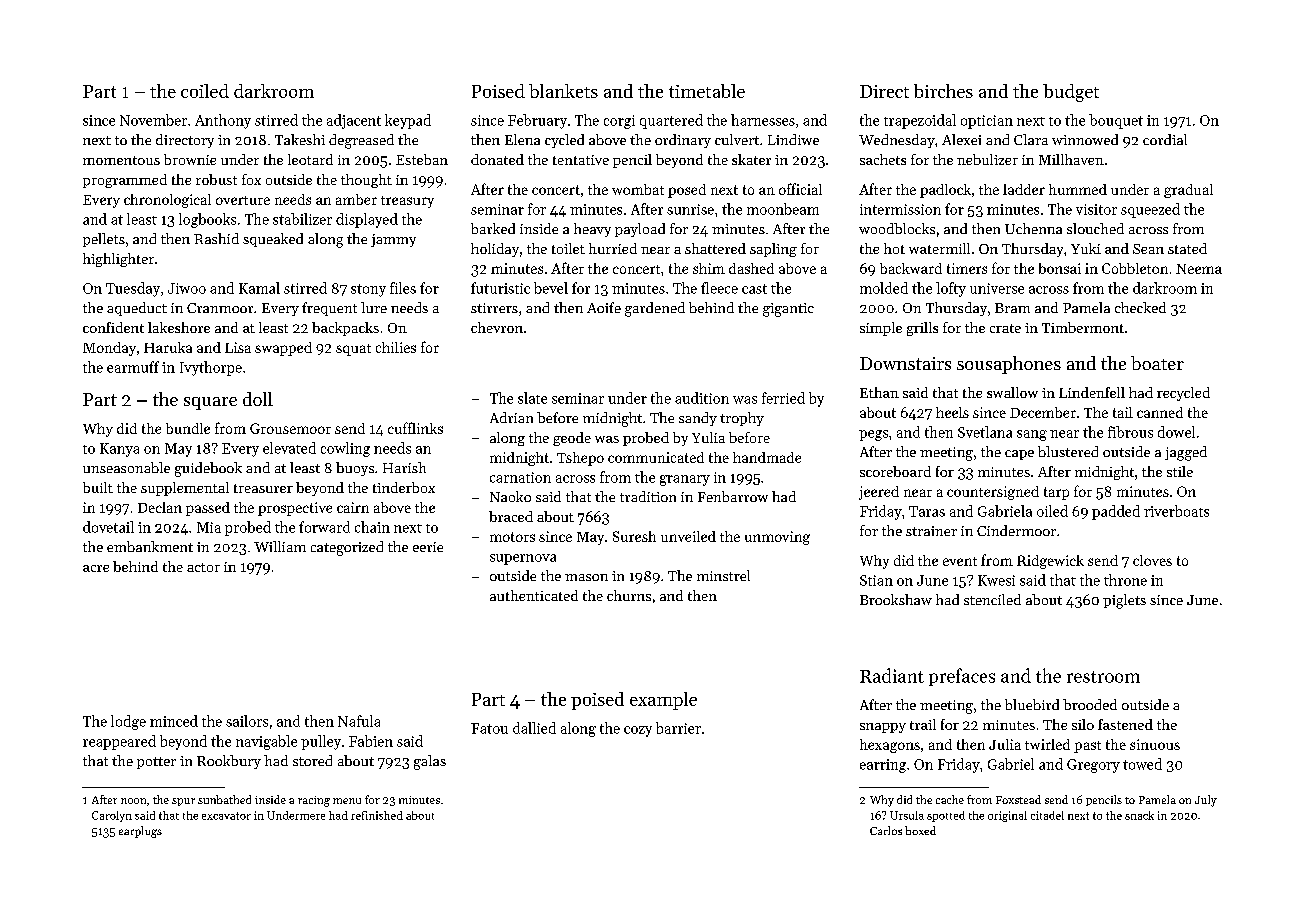 This screenshot has width=1308, height=924. I want to click on trail, so click(923, 724).
